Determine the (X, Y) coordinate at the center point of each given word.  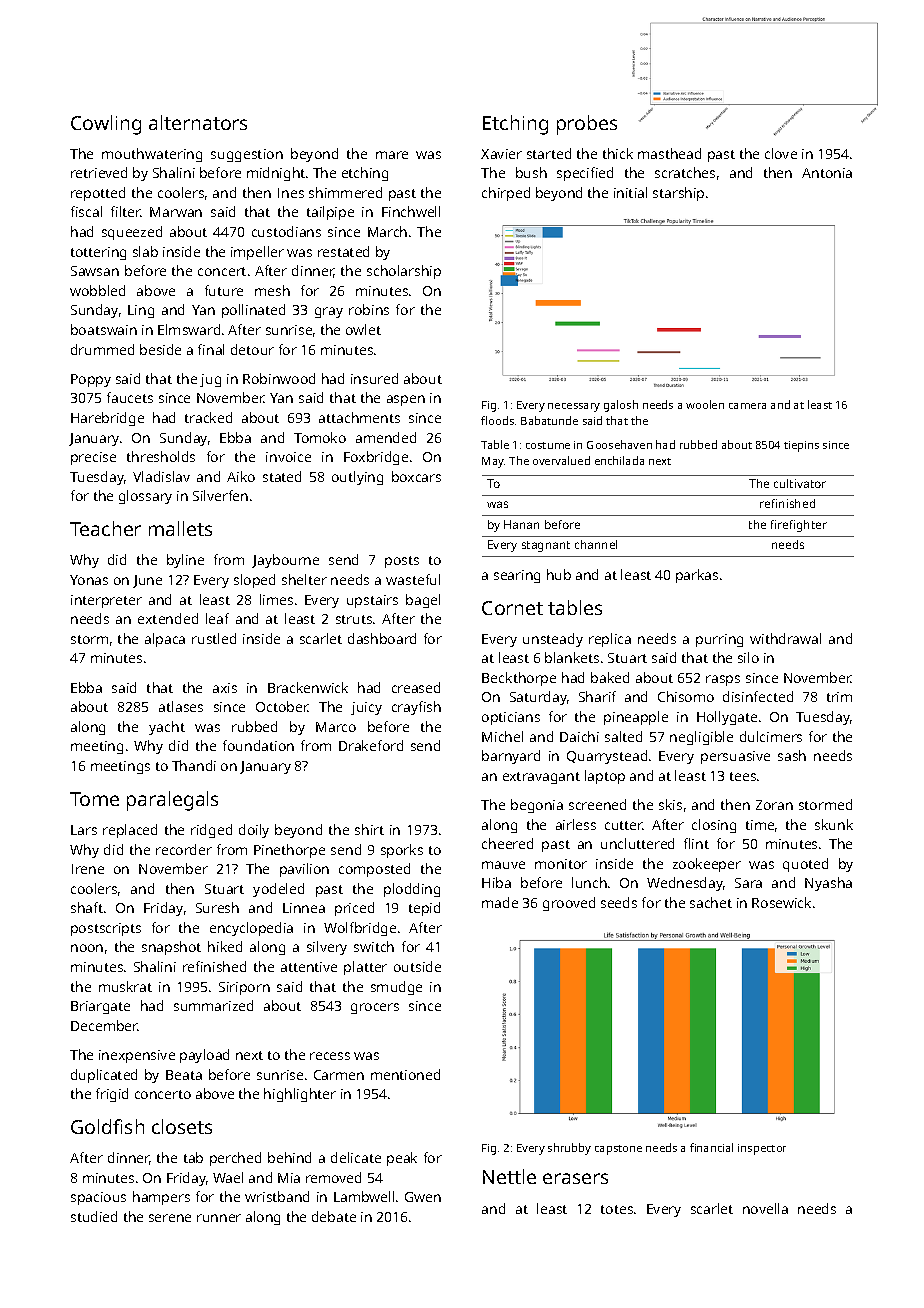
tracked (208, 417)
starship (678, 194)
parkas (697, 576)
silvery (327, 948)
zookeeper (707, 865)
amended (386, 437)
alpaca (165, 640)
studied (94, 1216)
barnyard (511, 757)
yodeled (278, 890)
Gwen (423, 1197)
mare (392, 155)
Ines (291, 193)
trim (839, 697)
